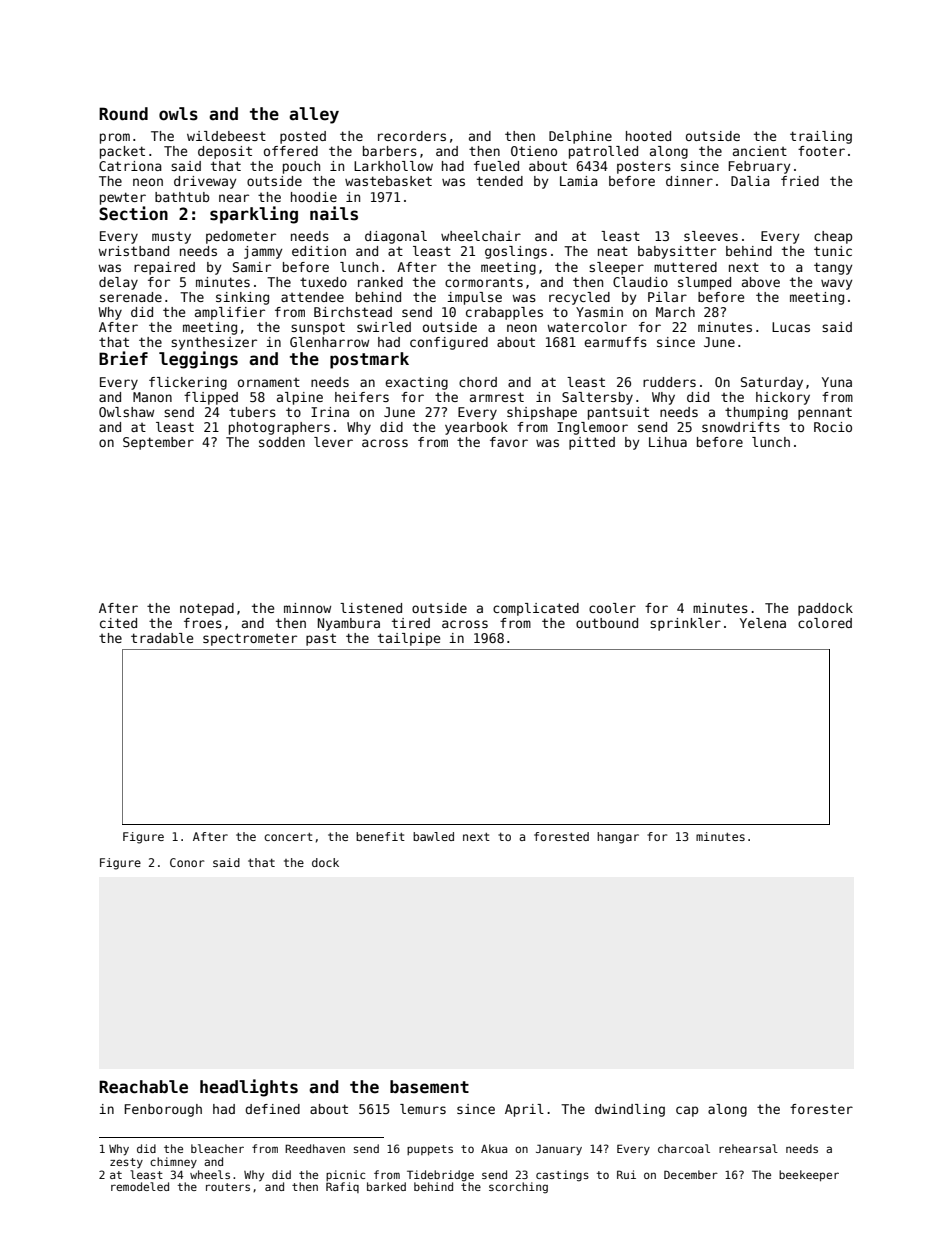 The height and width of the document is (1233, 952). What do you see at coordinates (648, 136) in the document?
I see `hooted` at bounding box center [648, 136].
